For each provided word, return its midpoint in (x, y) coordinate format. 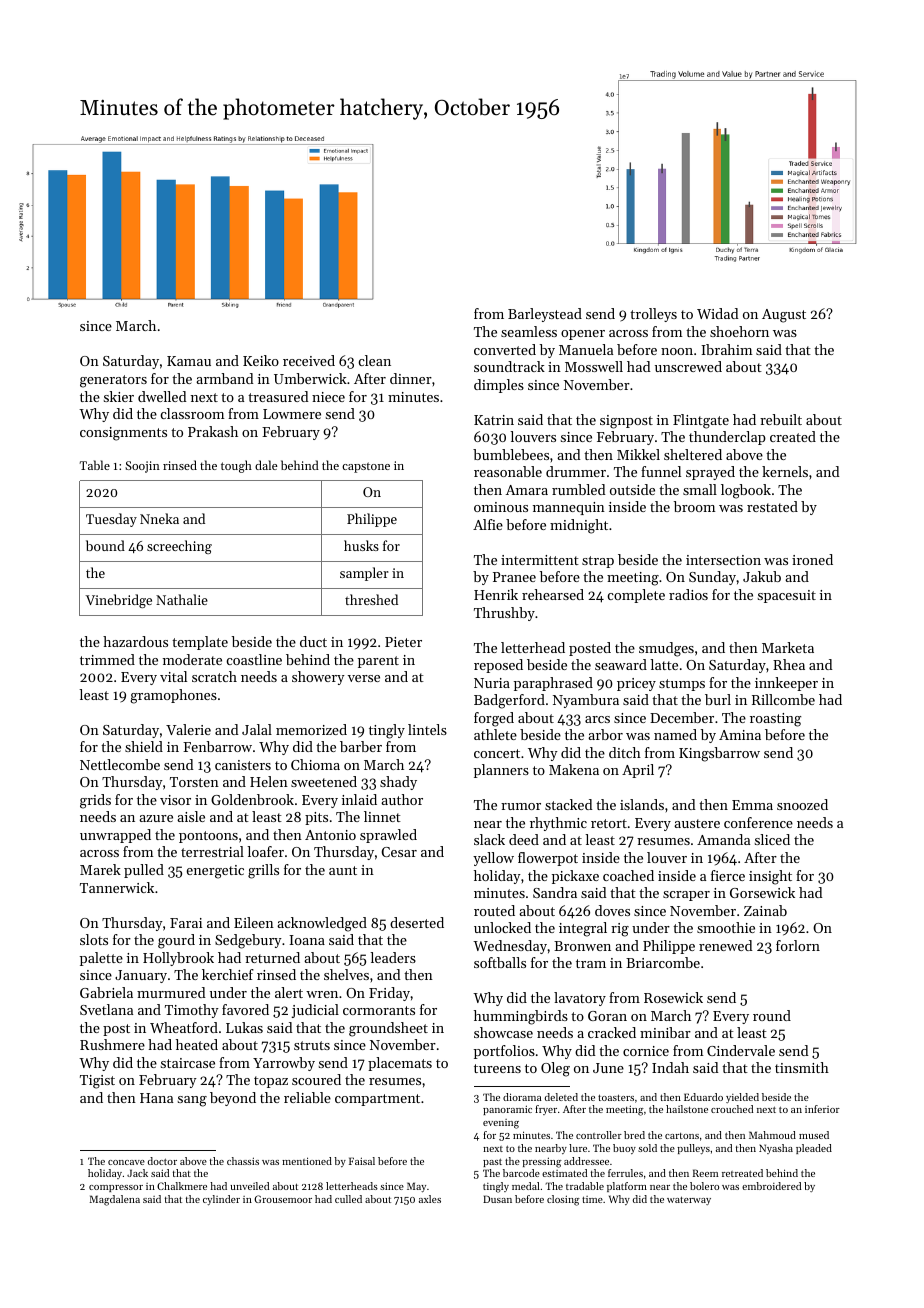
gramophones (173, 696)
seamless (529, 331)
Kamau (189, 361)
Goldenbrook (252, 799)
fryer (546, 1110)
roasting (775, 720)
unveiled (249, 1186)
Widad (718, 313)
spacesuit (787, 596)
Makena (574, 769)
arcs (597, 719)
